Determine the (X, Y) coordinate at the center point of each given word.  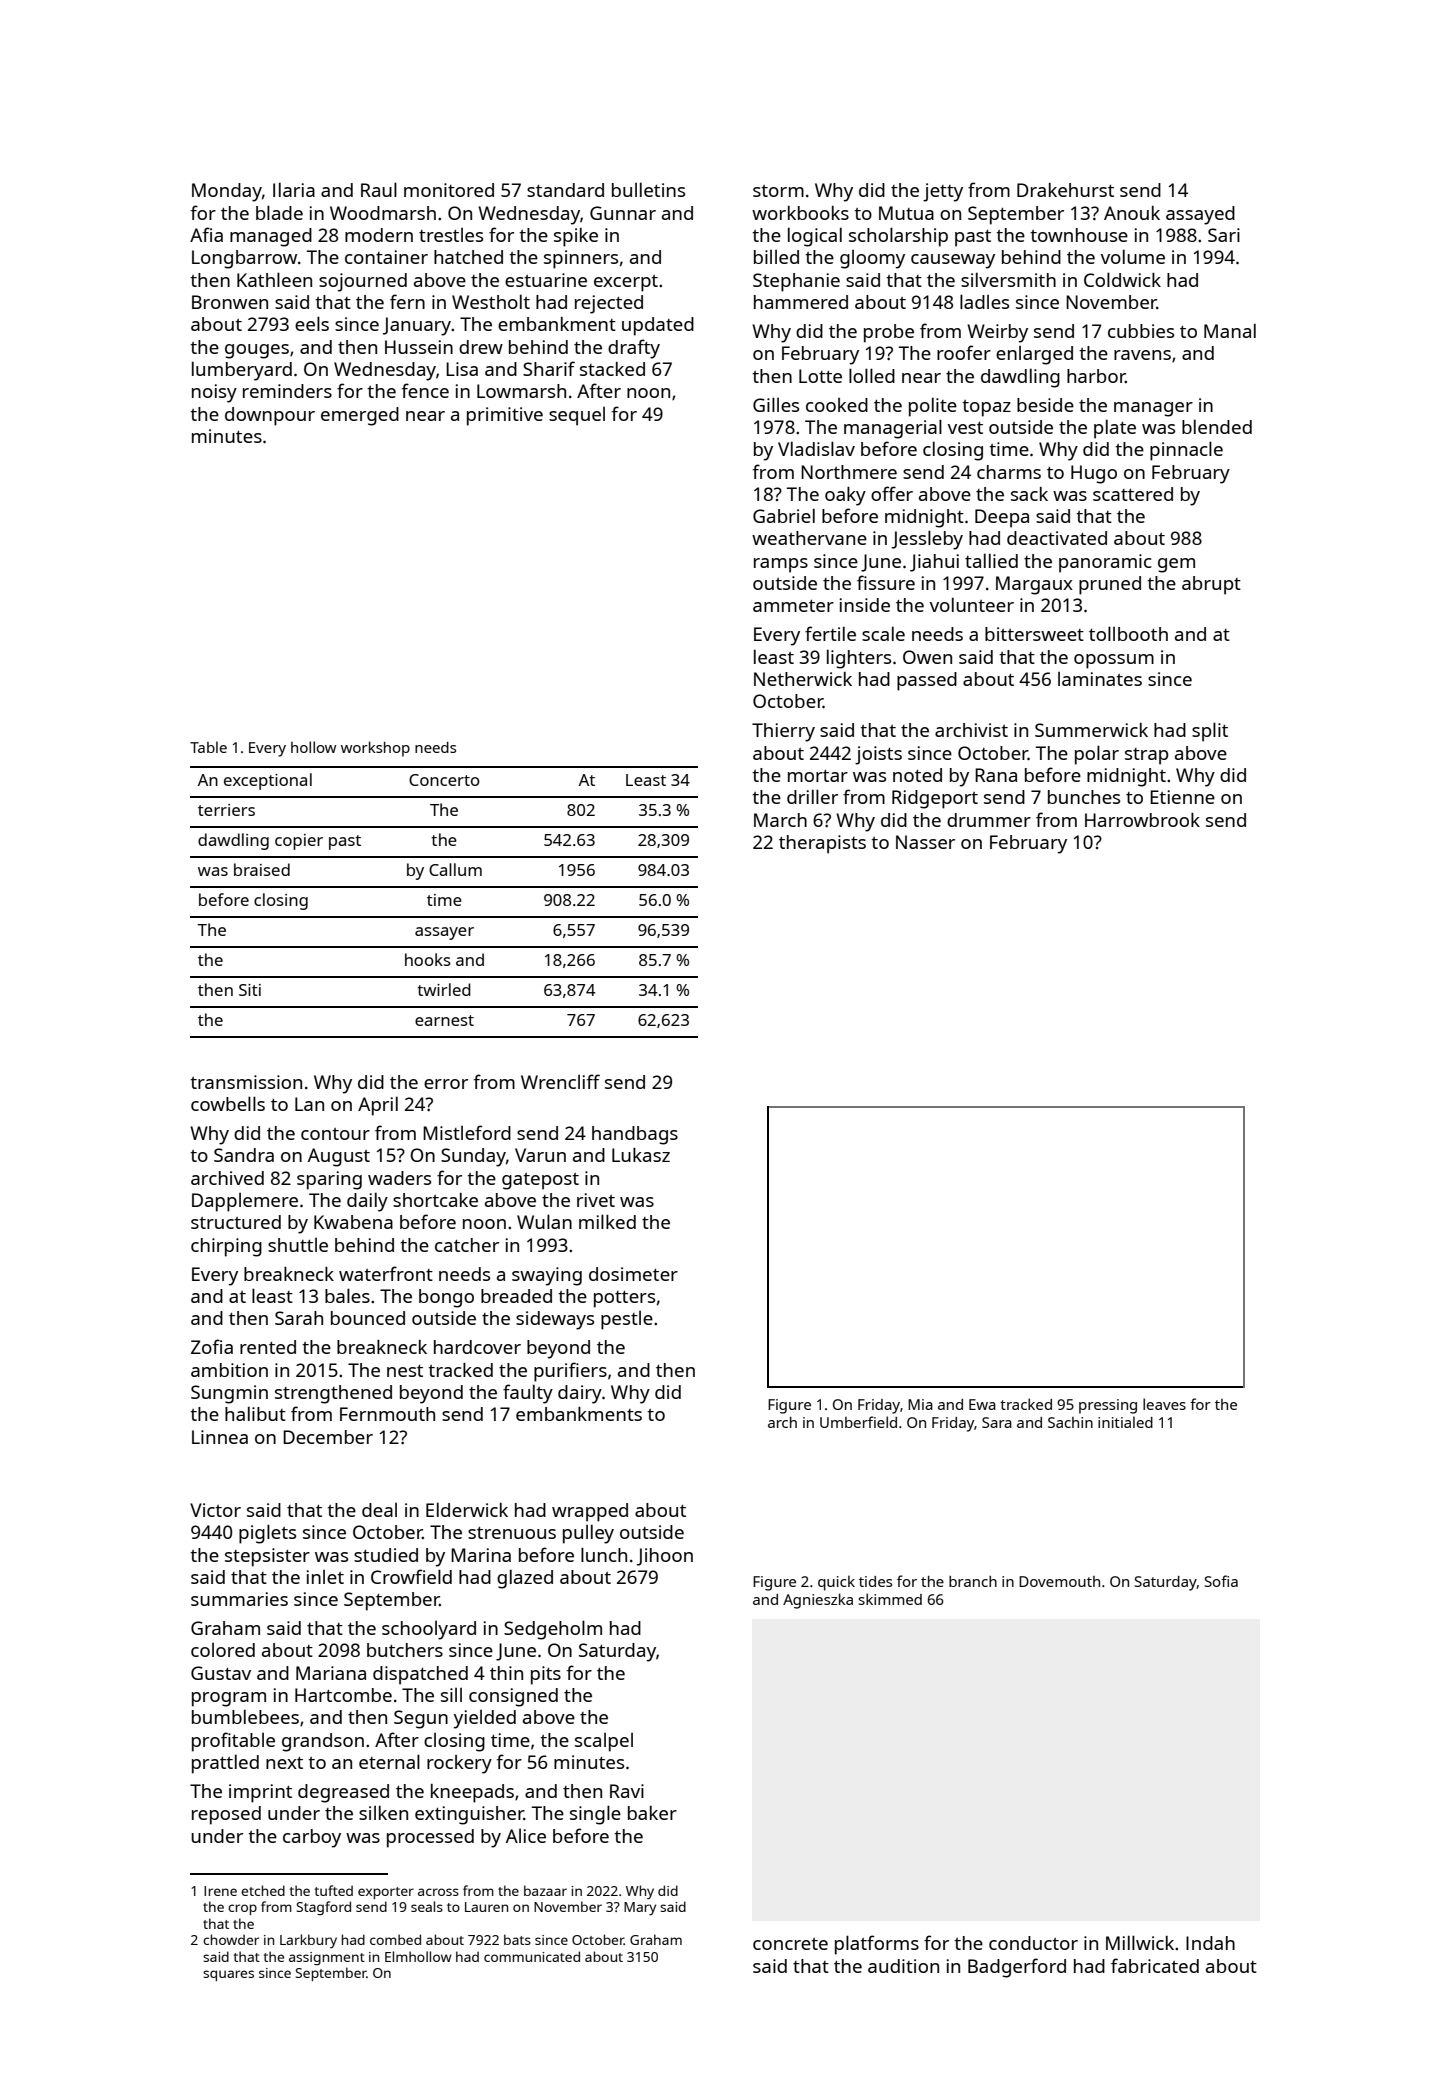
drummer (989, 820)
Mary (640, 1909)
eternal (389, 1761)
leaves (1164, 1404)
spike (576, 237)
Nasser (925, 842)
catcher (467, 1245)
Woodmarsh (383, 213)
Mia (920, 1404)
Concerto (444, 780)
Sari (1224, 235)
